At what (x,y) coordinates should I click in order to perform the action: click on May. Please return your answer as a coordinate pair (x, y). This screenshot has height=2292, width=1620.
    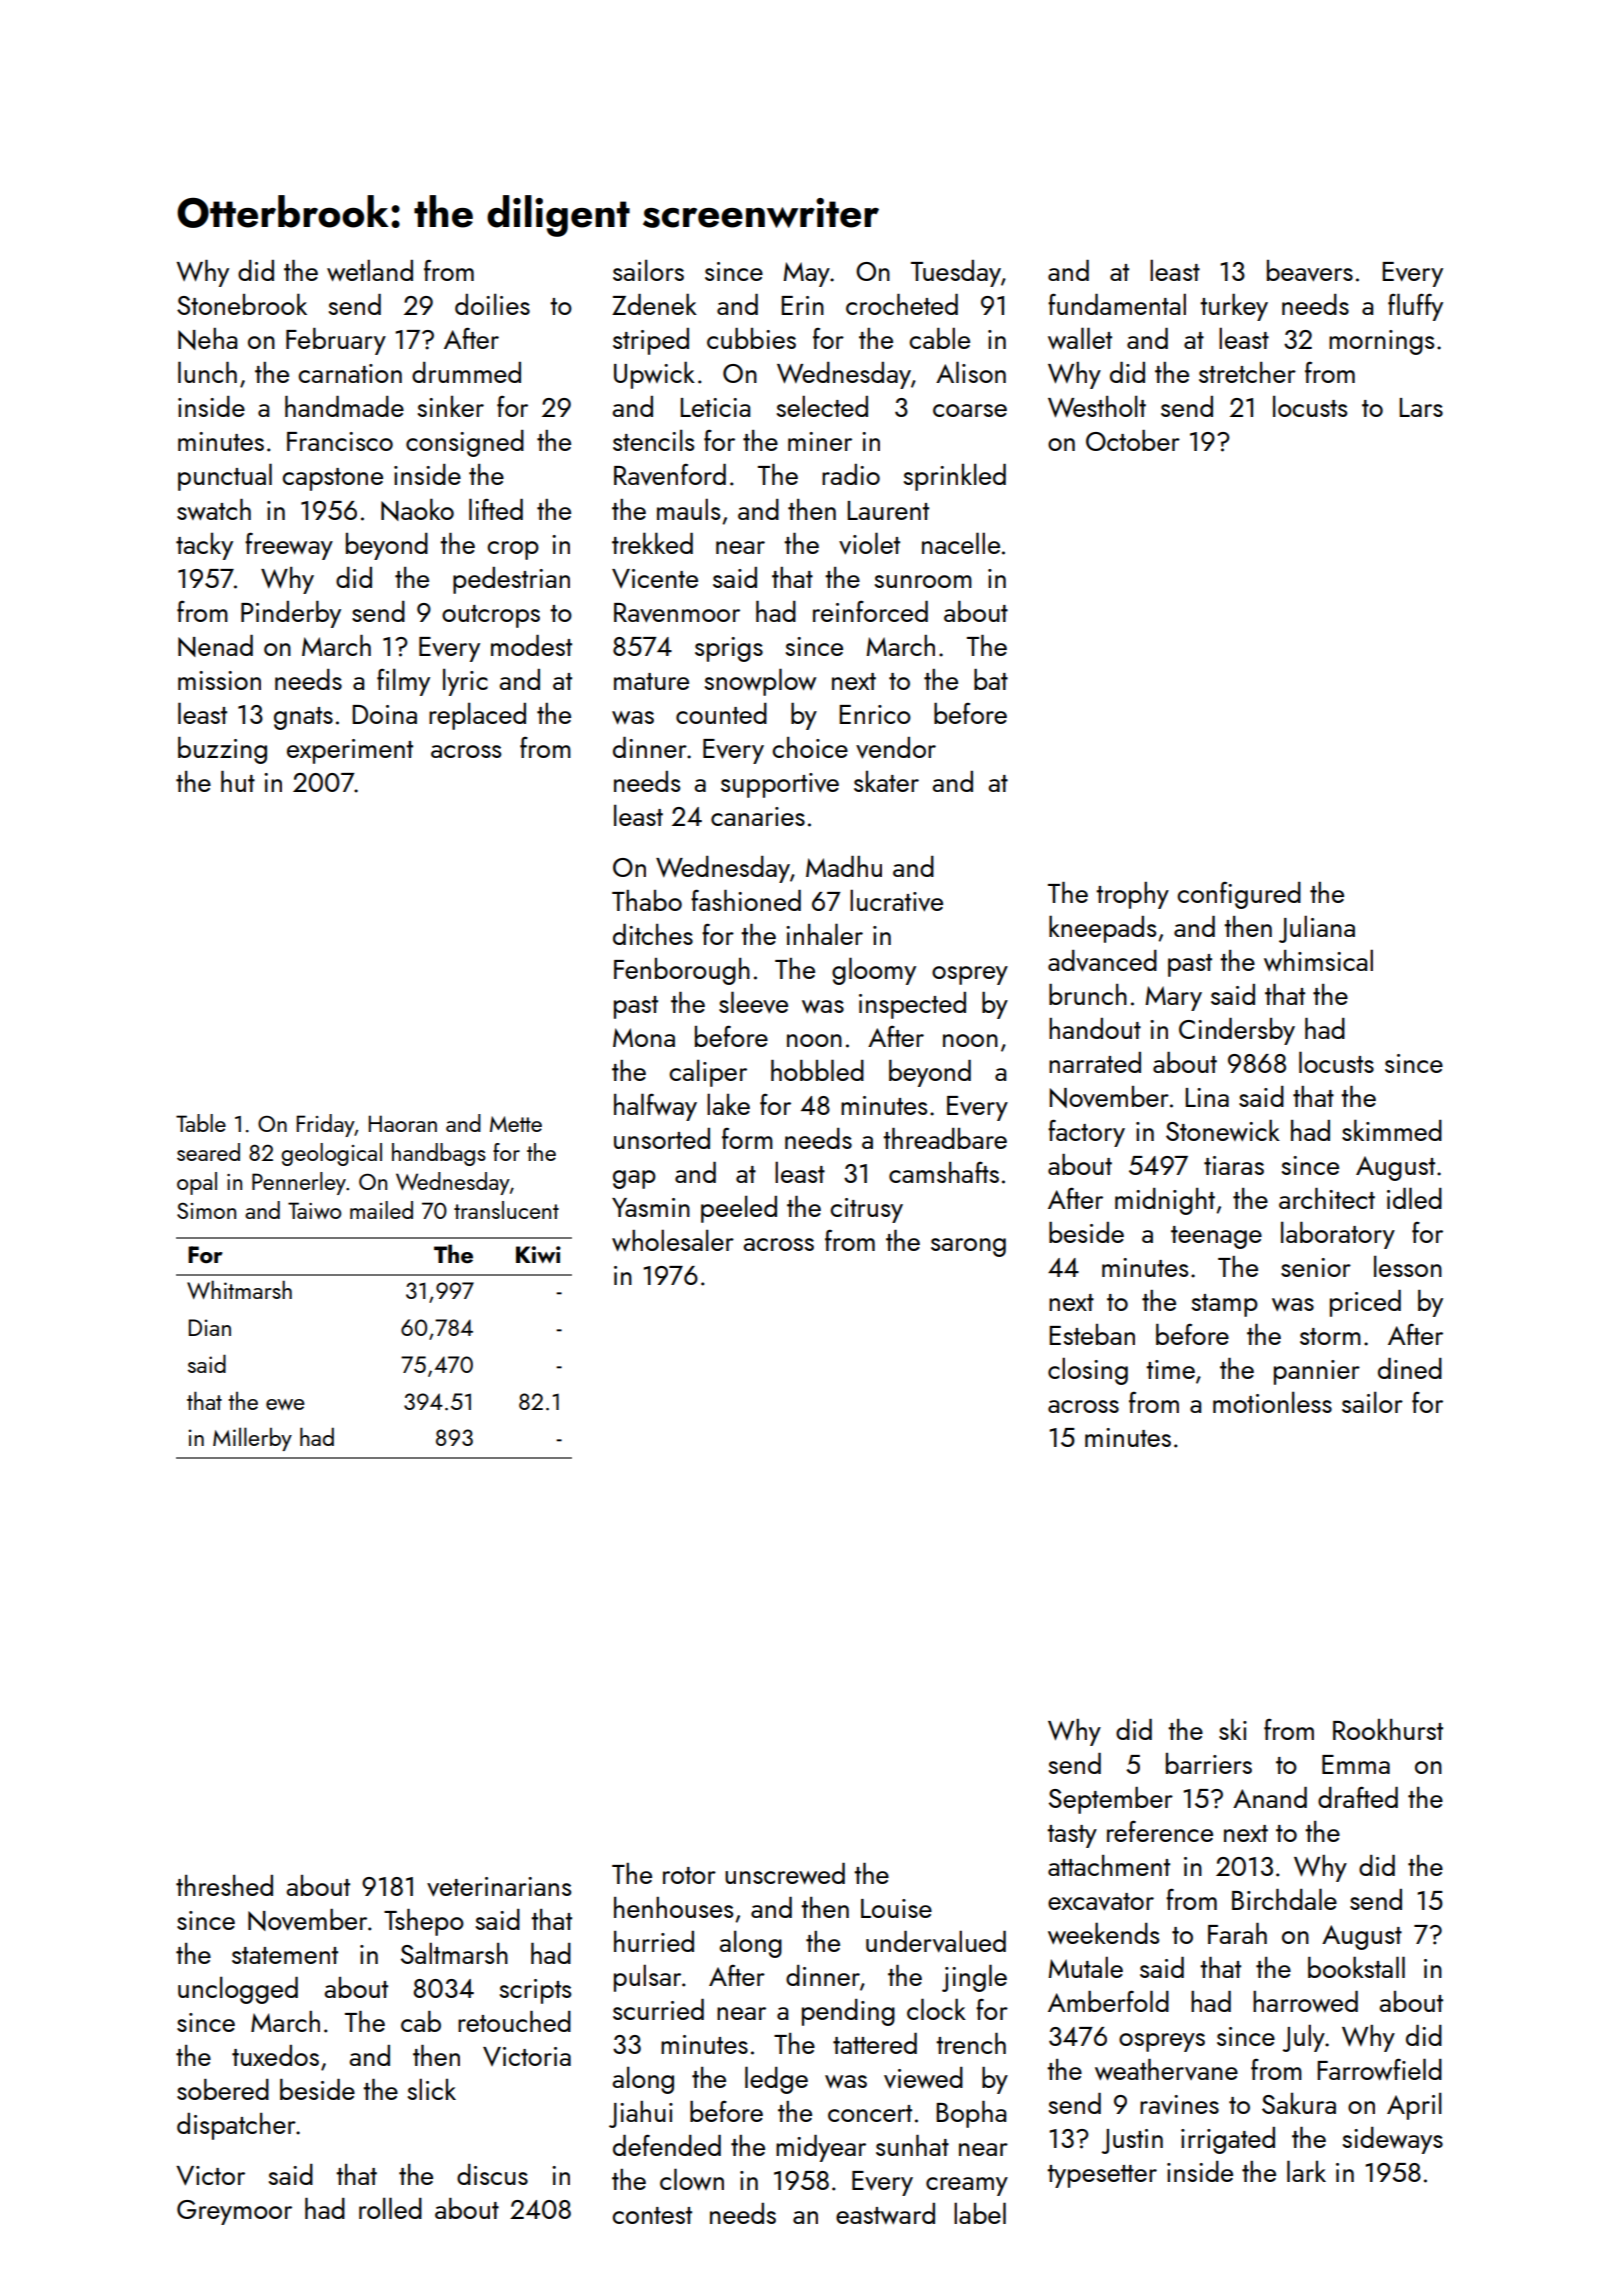
    Looking at the image, I should click on (806, 274).
